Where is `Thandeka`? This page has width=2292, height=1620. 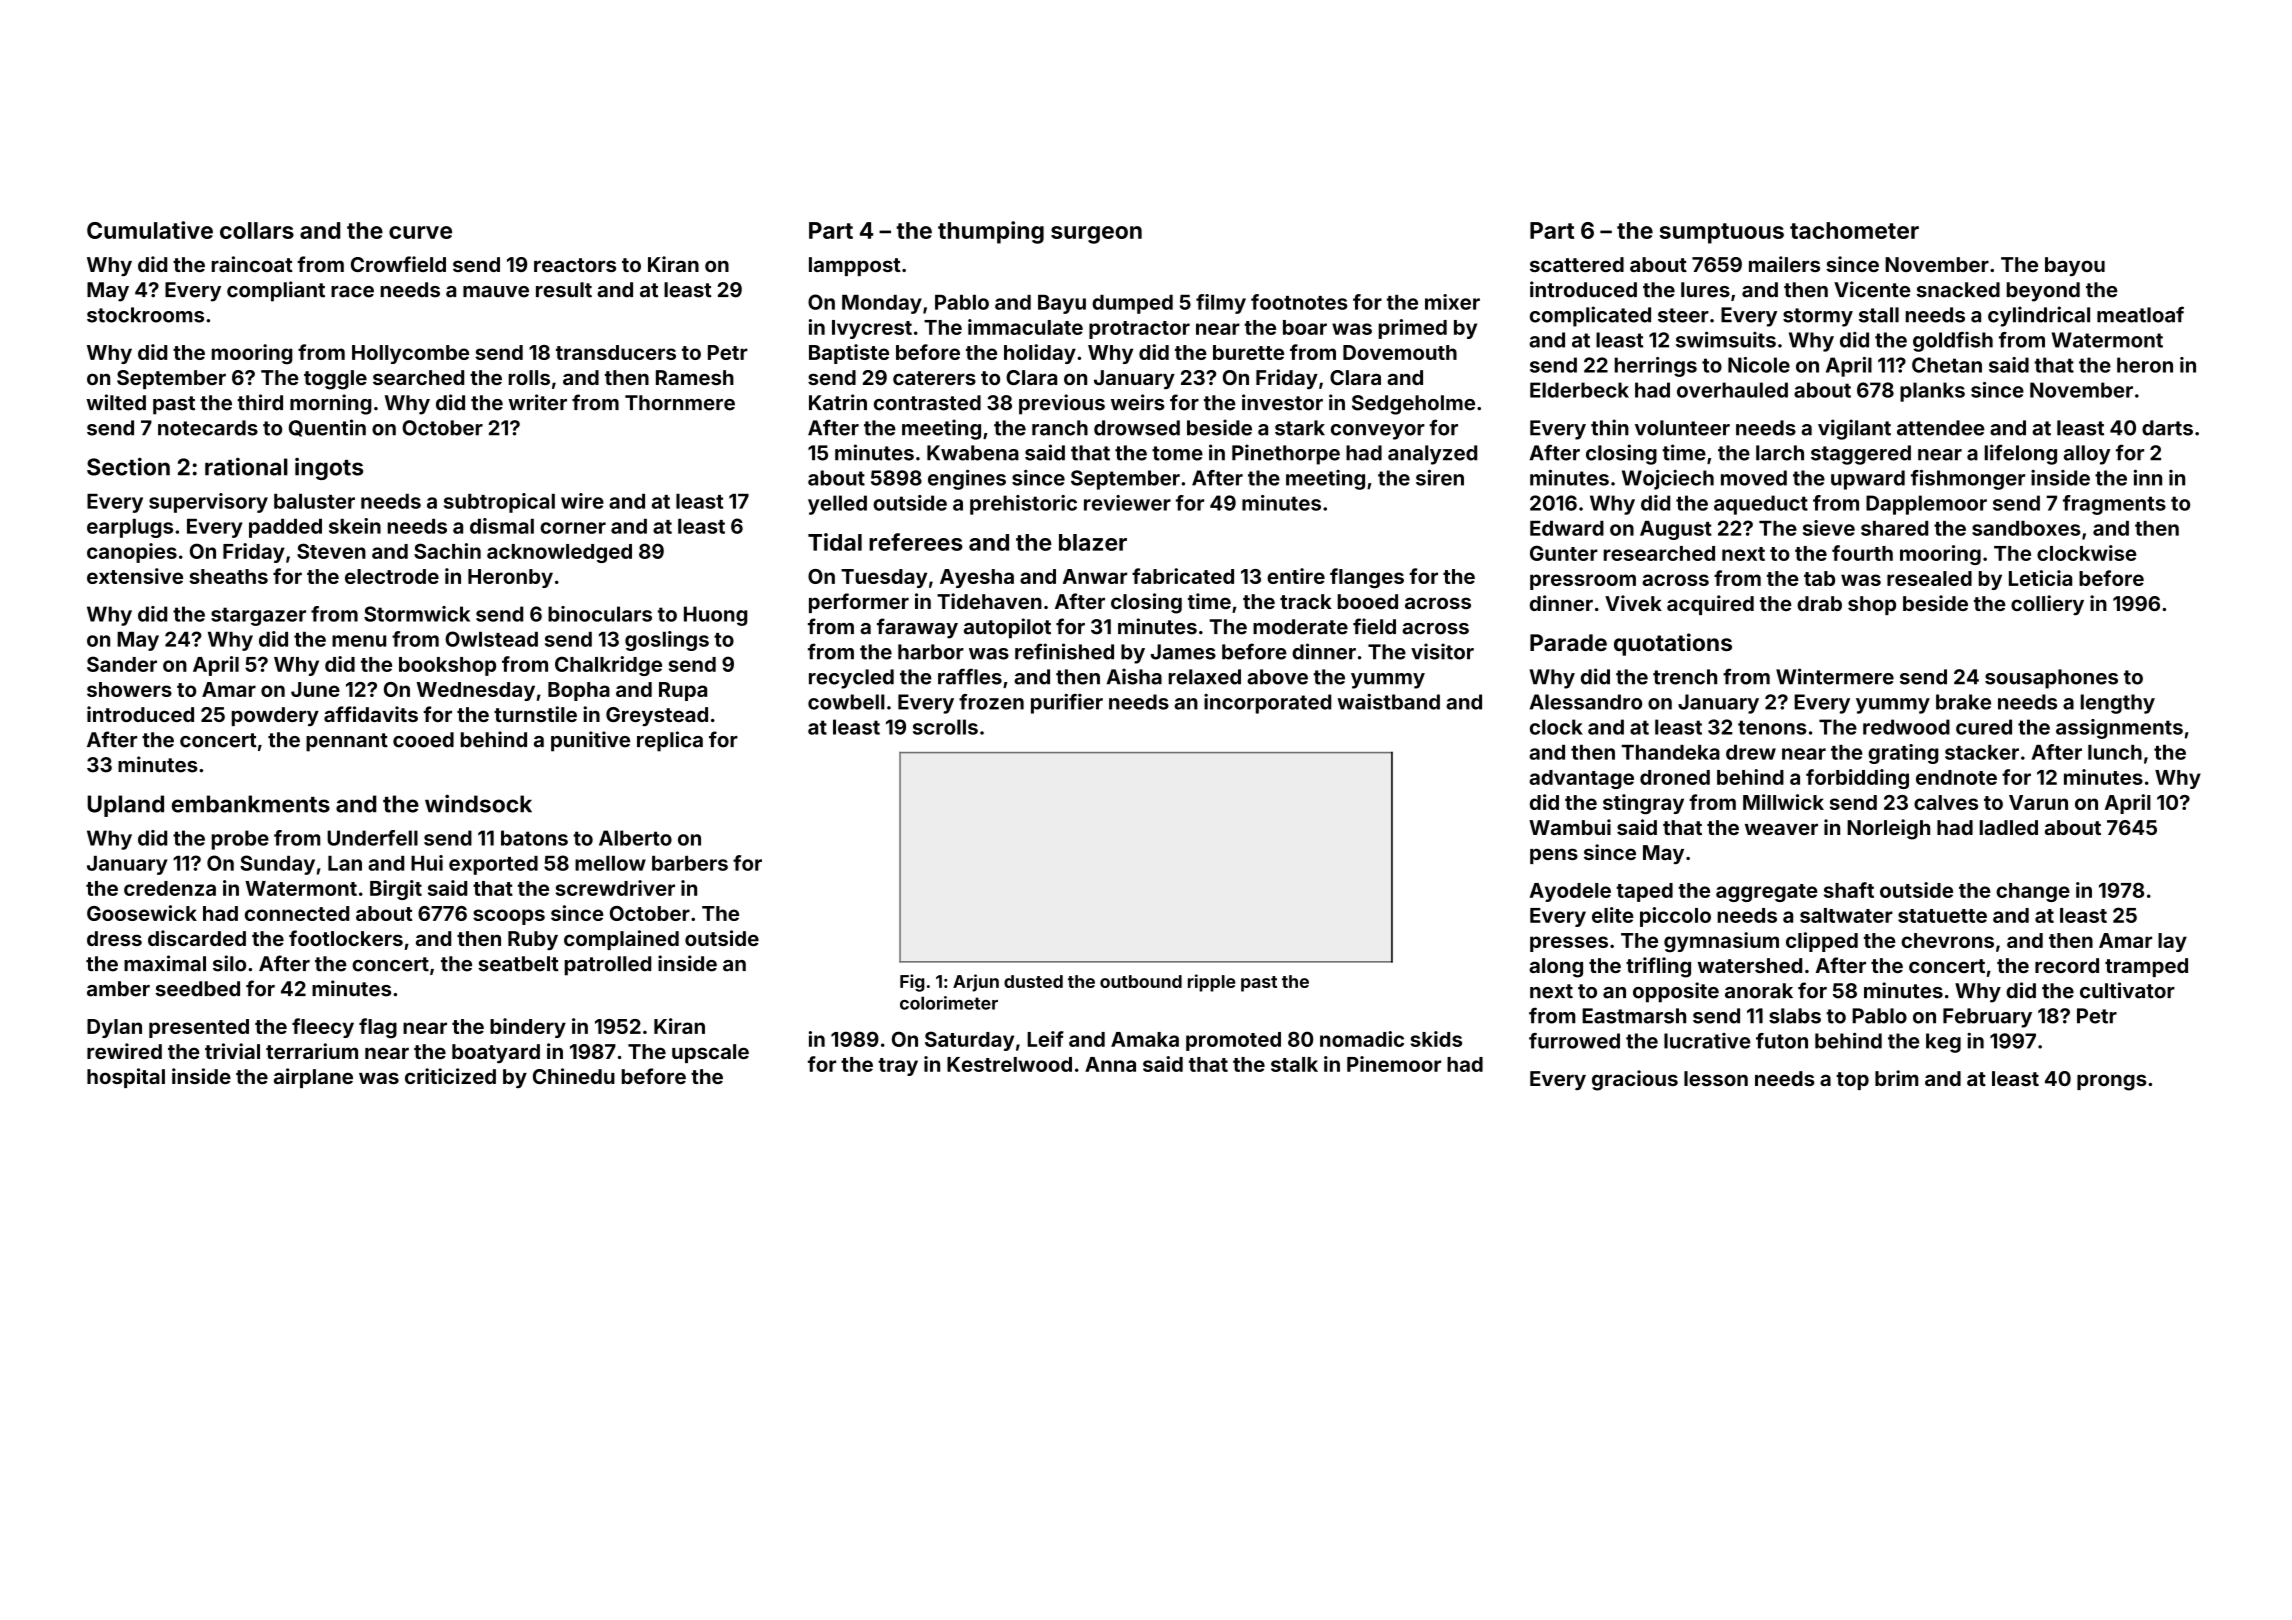
Thandeka is located at coordinates (1670, 752).
